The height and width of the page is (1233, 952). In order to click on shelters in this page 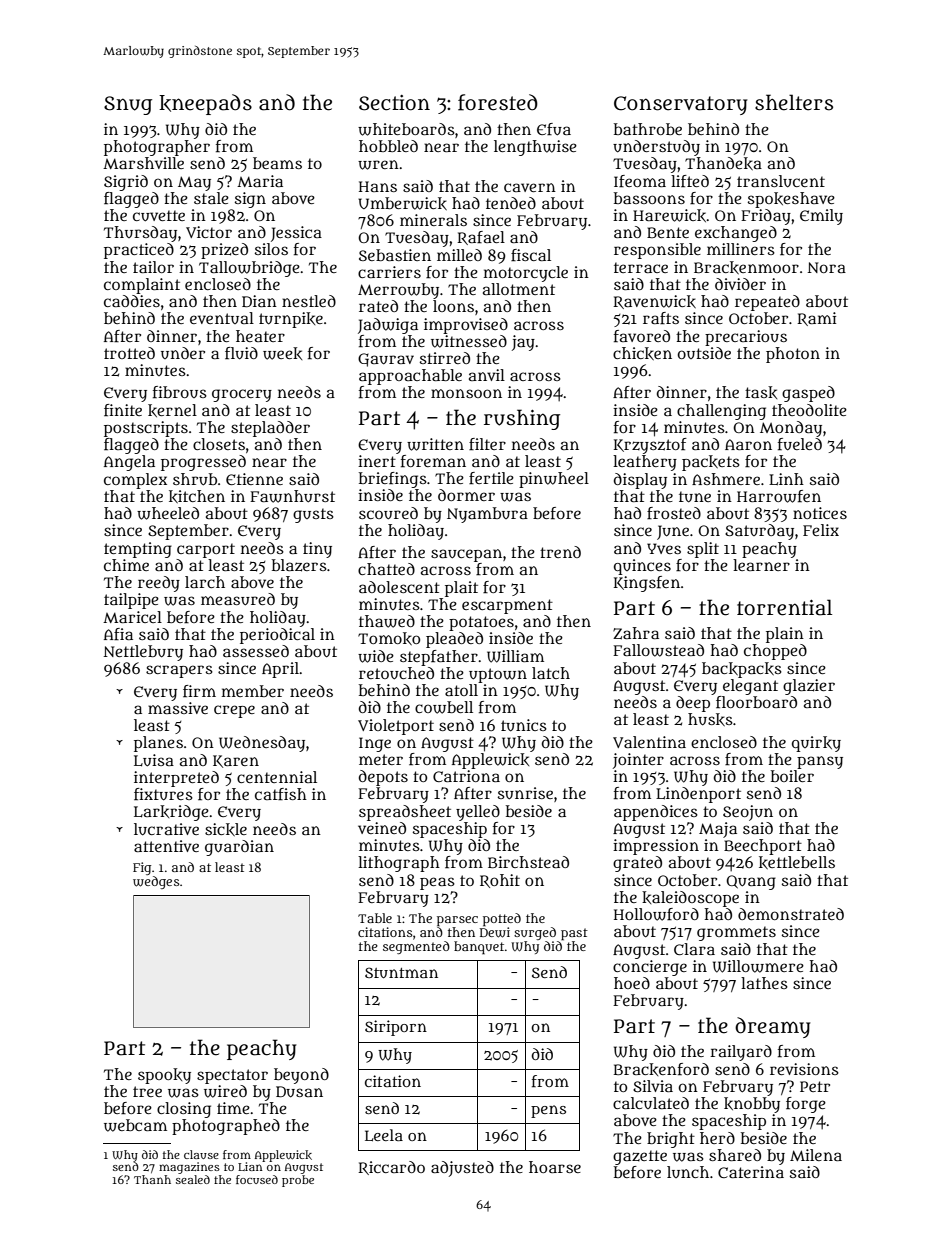, I will do `click(794, 102)`.
